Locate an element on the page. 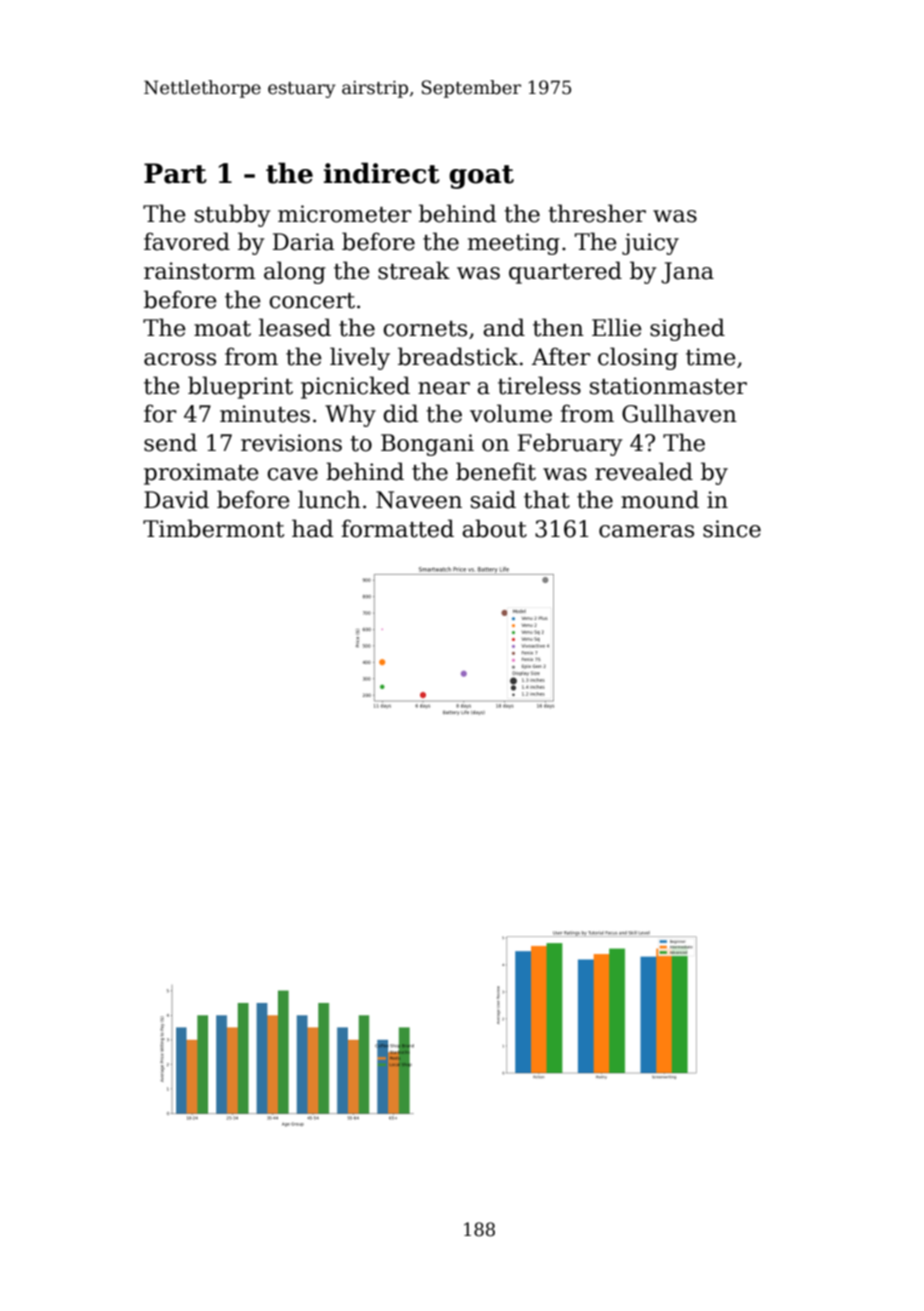  Timbermont is located at coordinates (213, 528).
